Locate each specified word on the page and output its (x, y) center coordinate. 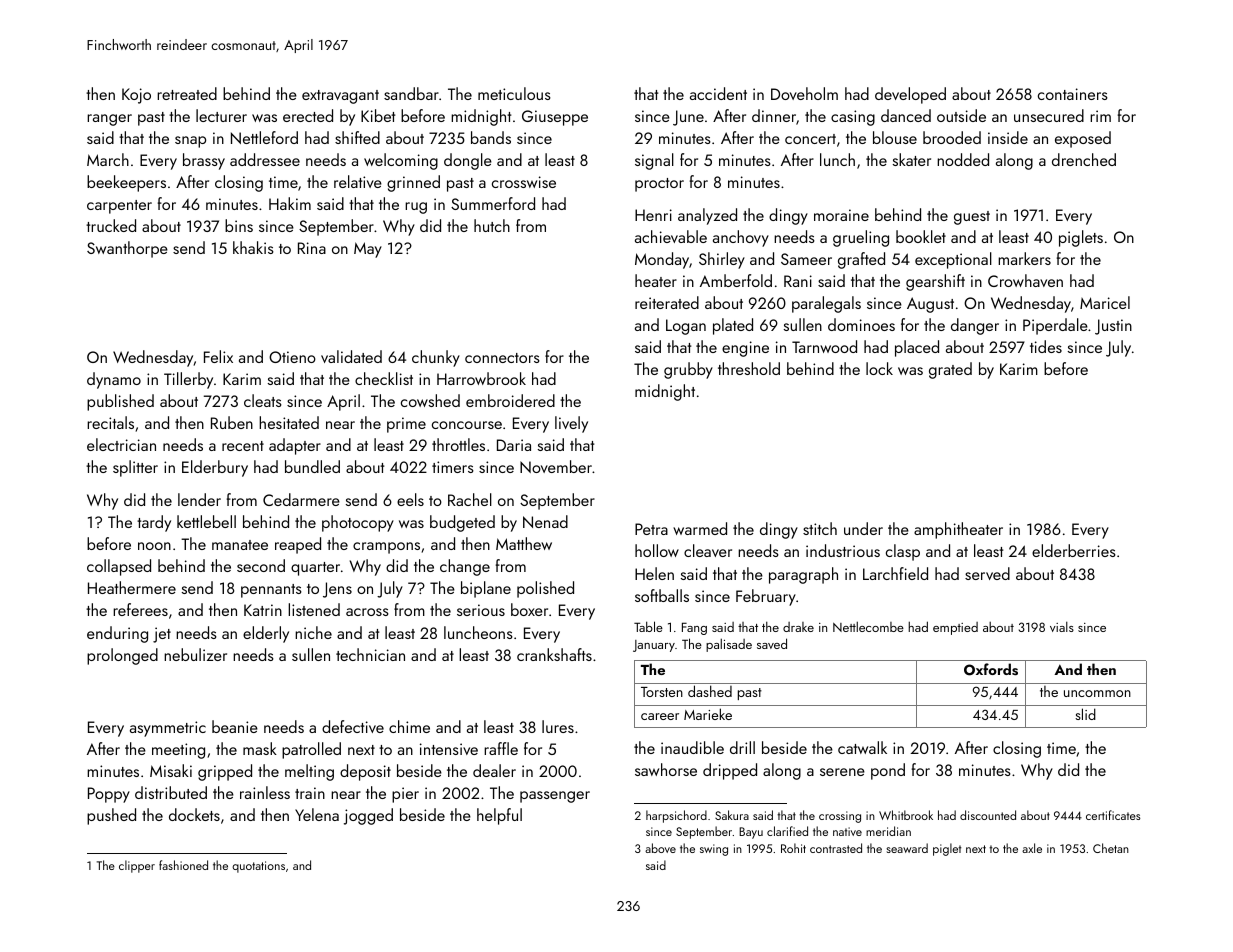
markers (1024, 258)
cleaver (708, 550)
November (556, 466)
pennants (271, 591)
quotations (258, 867)
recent (243, 446)
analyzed (707, 216)
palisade (729, 645)
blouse (895, 137)
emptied (955, 628)
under (863, 528)
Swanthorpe (127, 249)
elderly (266, 634)
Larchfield (895, 573)
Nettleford (264, 137)
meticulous (514, 93)
